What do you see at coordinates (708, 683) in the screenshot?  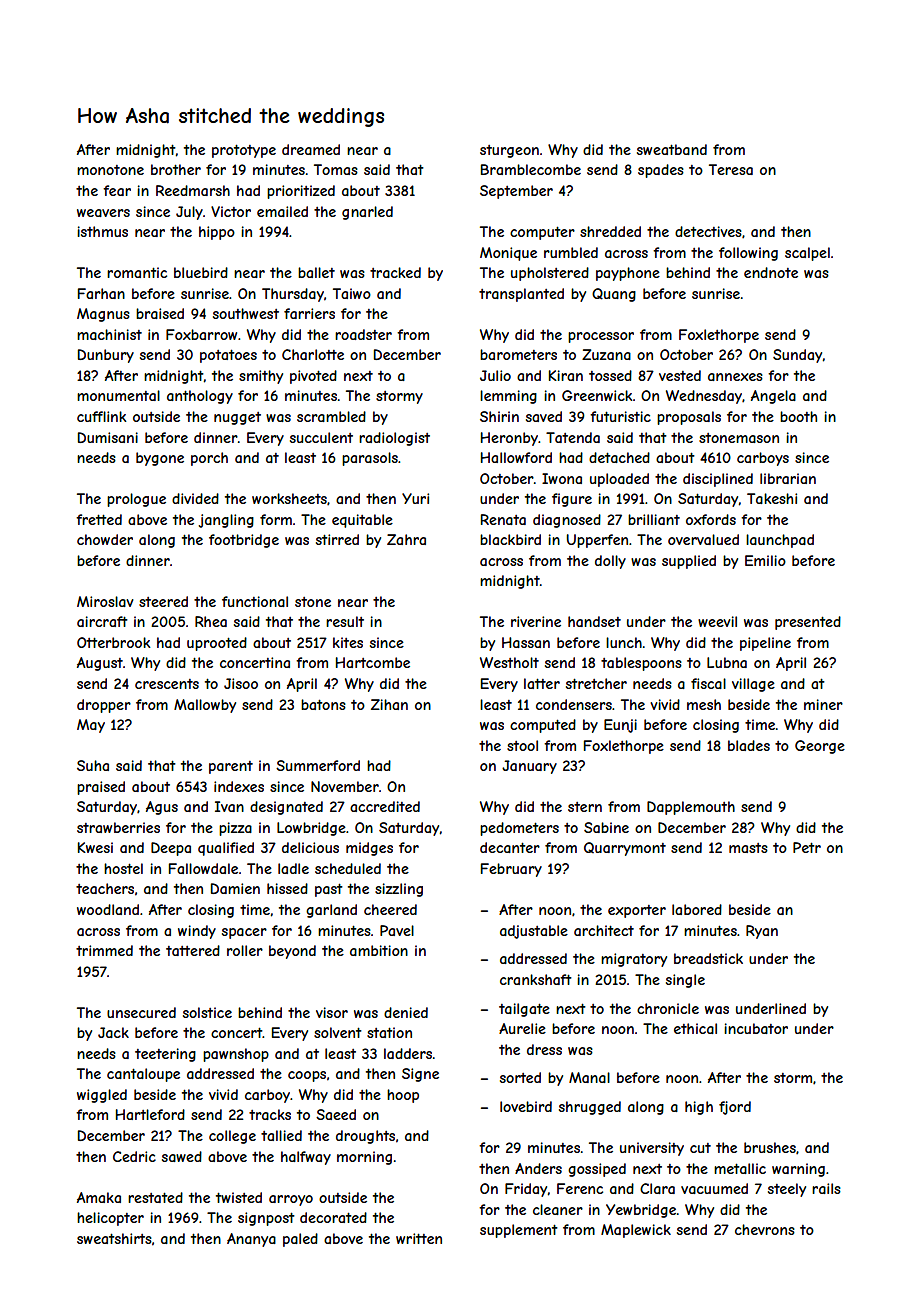 I see `fiscal` at bounding box center [708, 683].
